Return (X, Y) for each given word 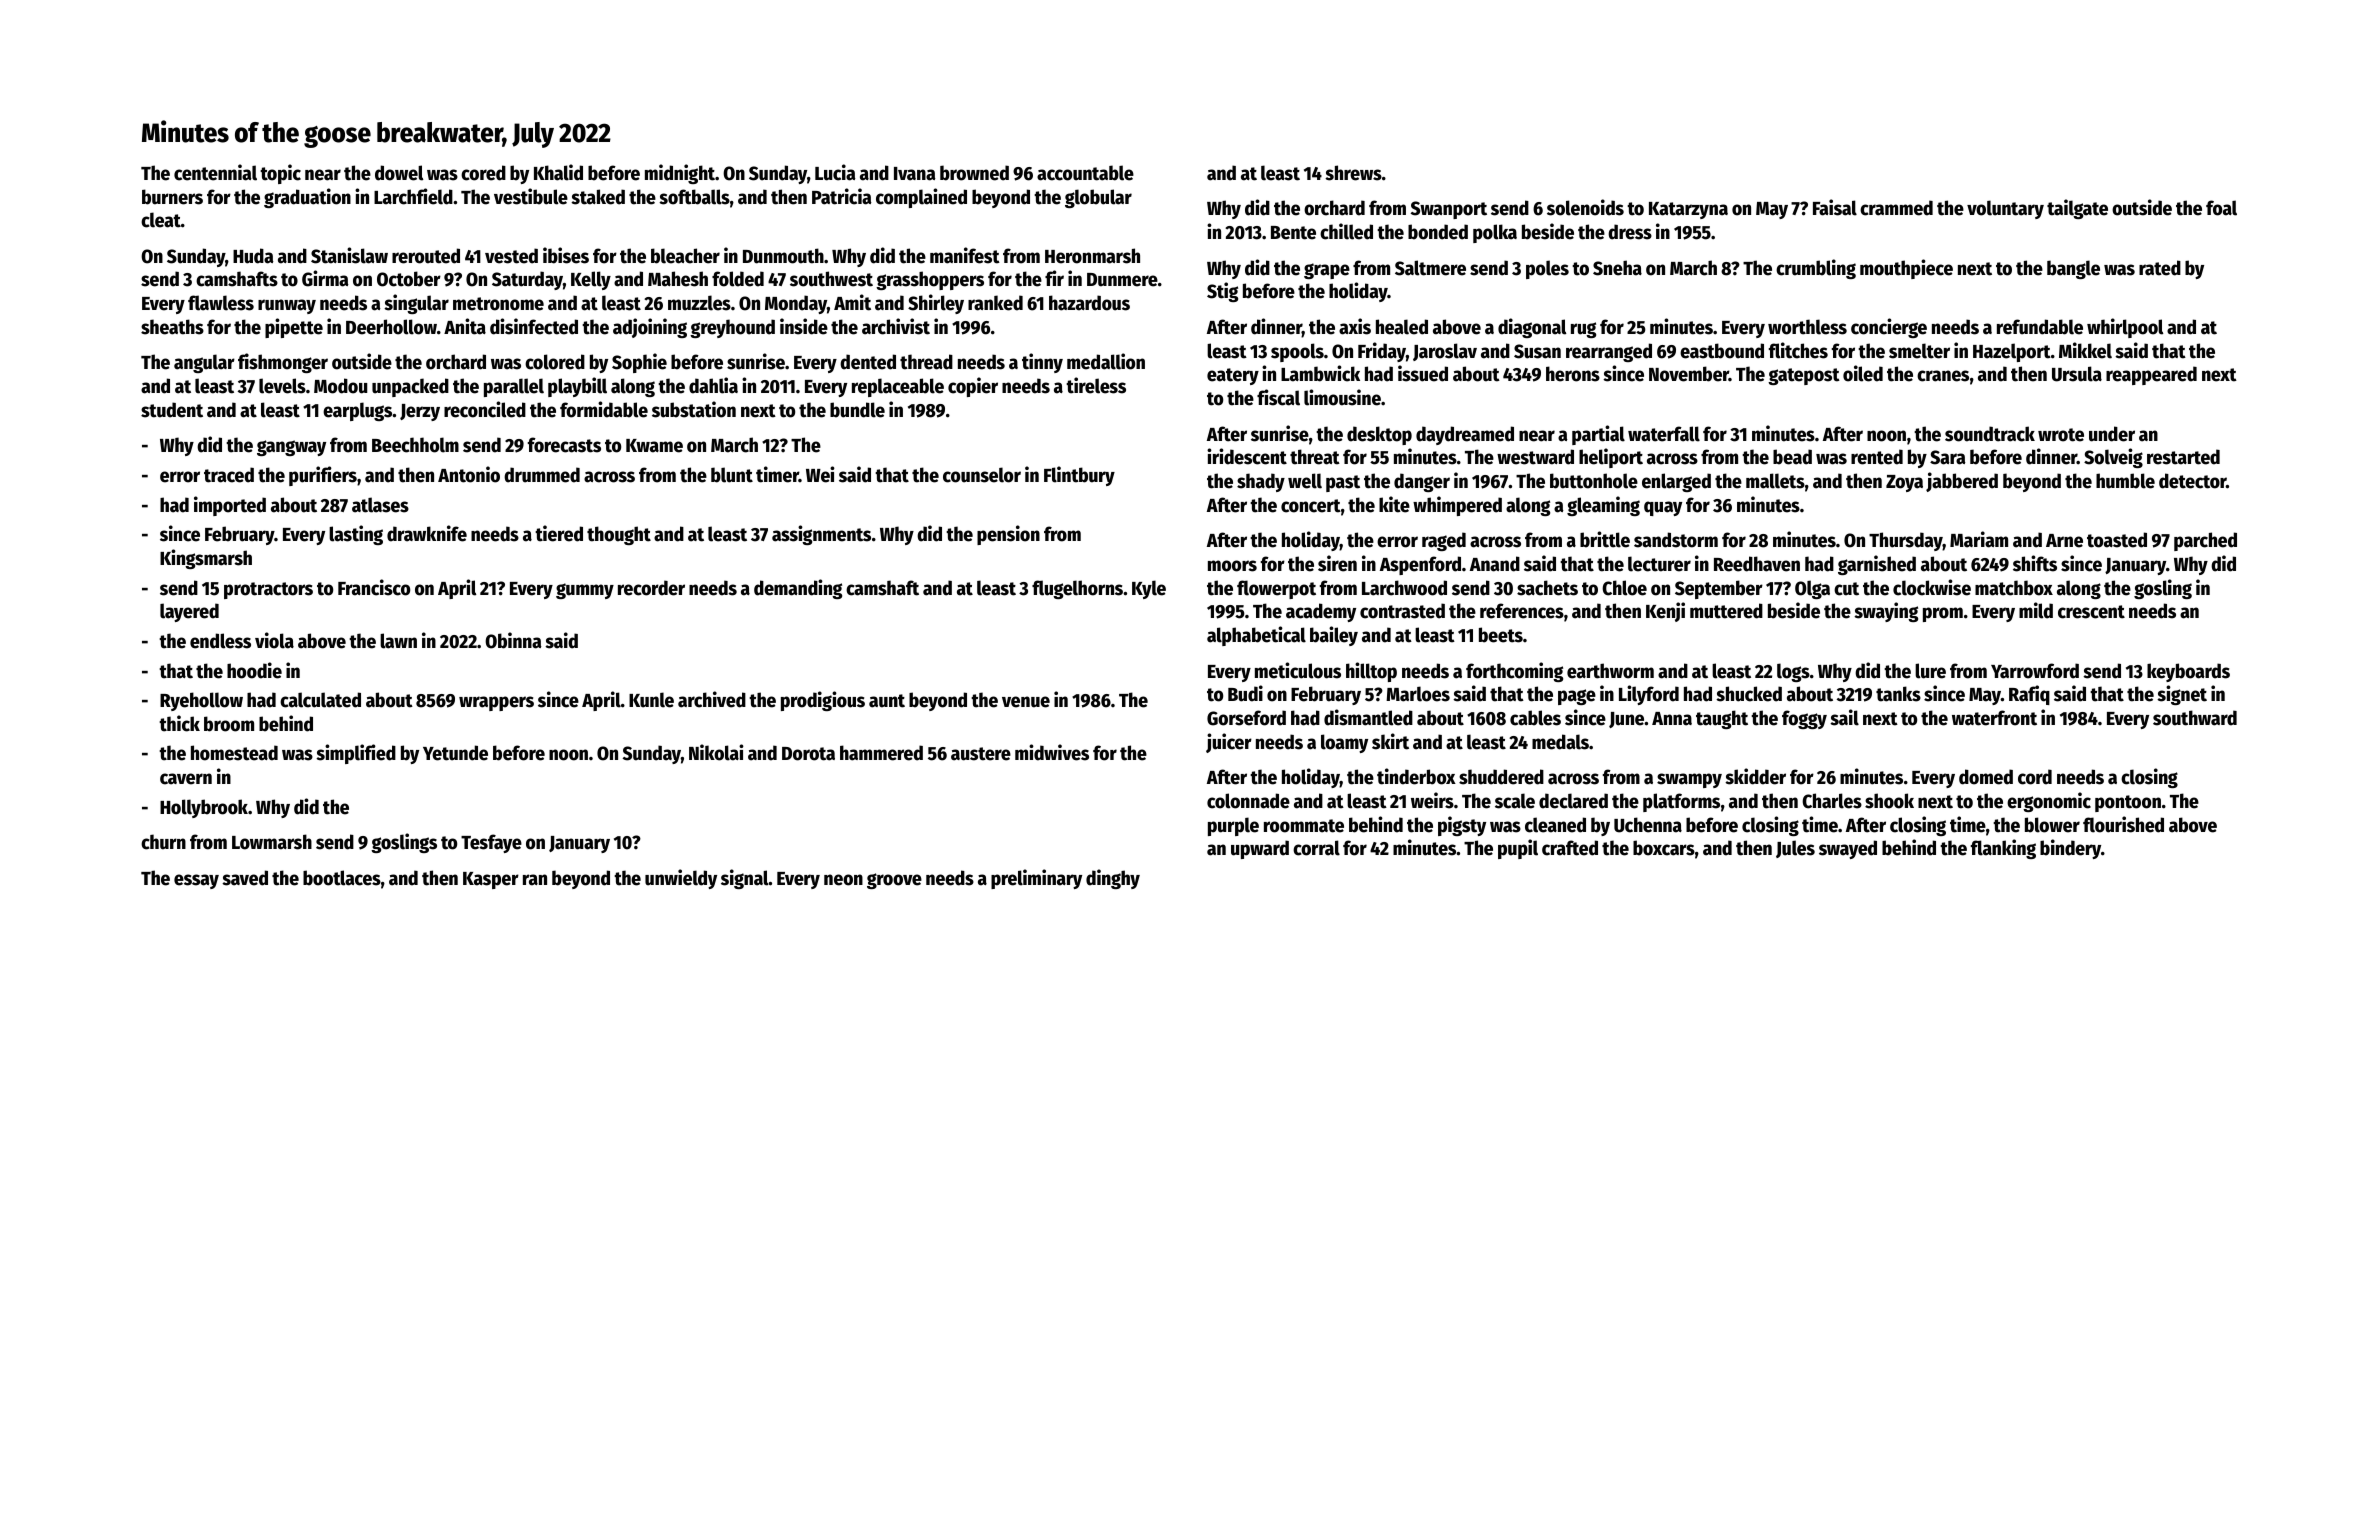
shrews (1353, 173)
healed (1402, 327)
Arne (2064, 541)
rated (2160, 268)
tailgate (2077, 209)
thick (179, 723)
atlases (380, 505)
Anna (1672, 719)
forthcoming (1514, 672)
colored (555, 362)
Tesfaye (491, 843)
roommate (1304, 826)
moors (1232, 566)
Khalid (558, 172)
